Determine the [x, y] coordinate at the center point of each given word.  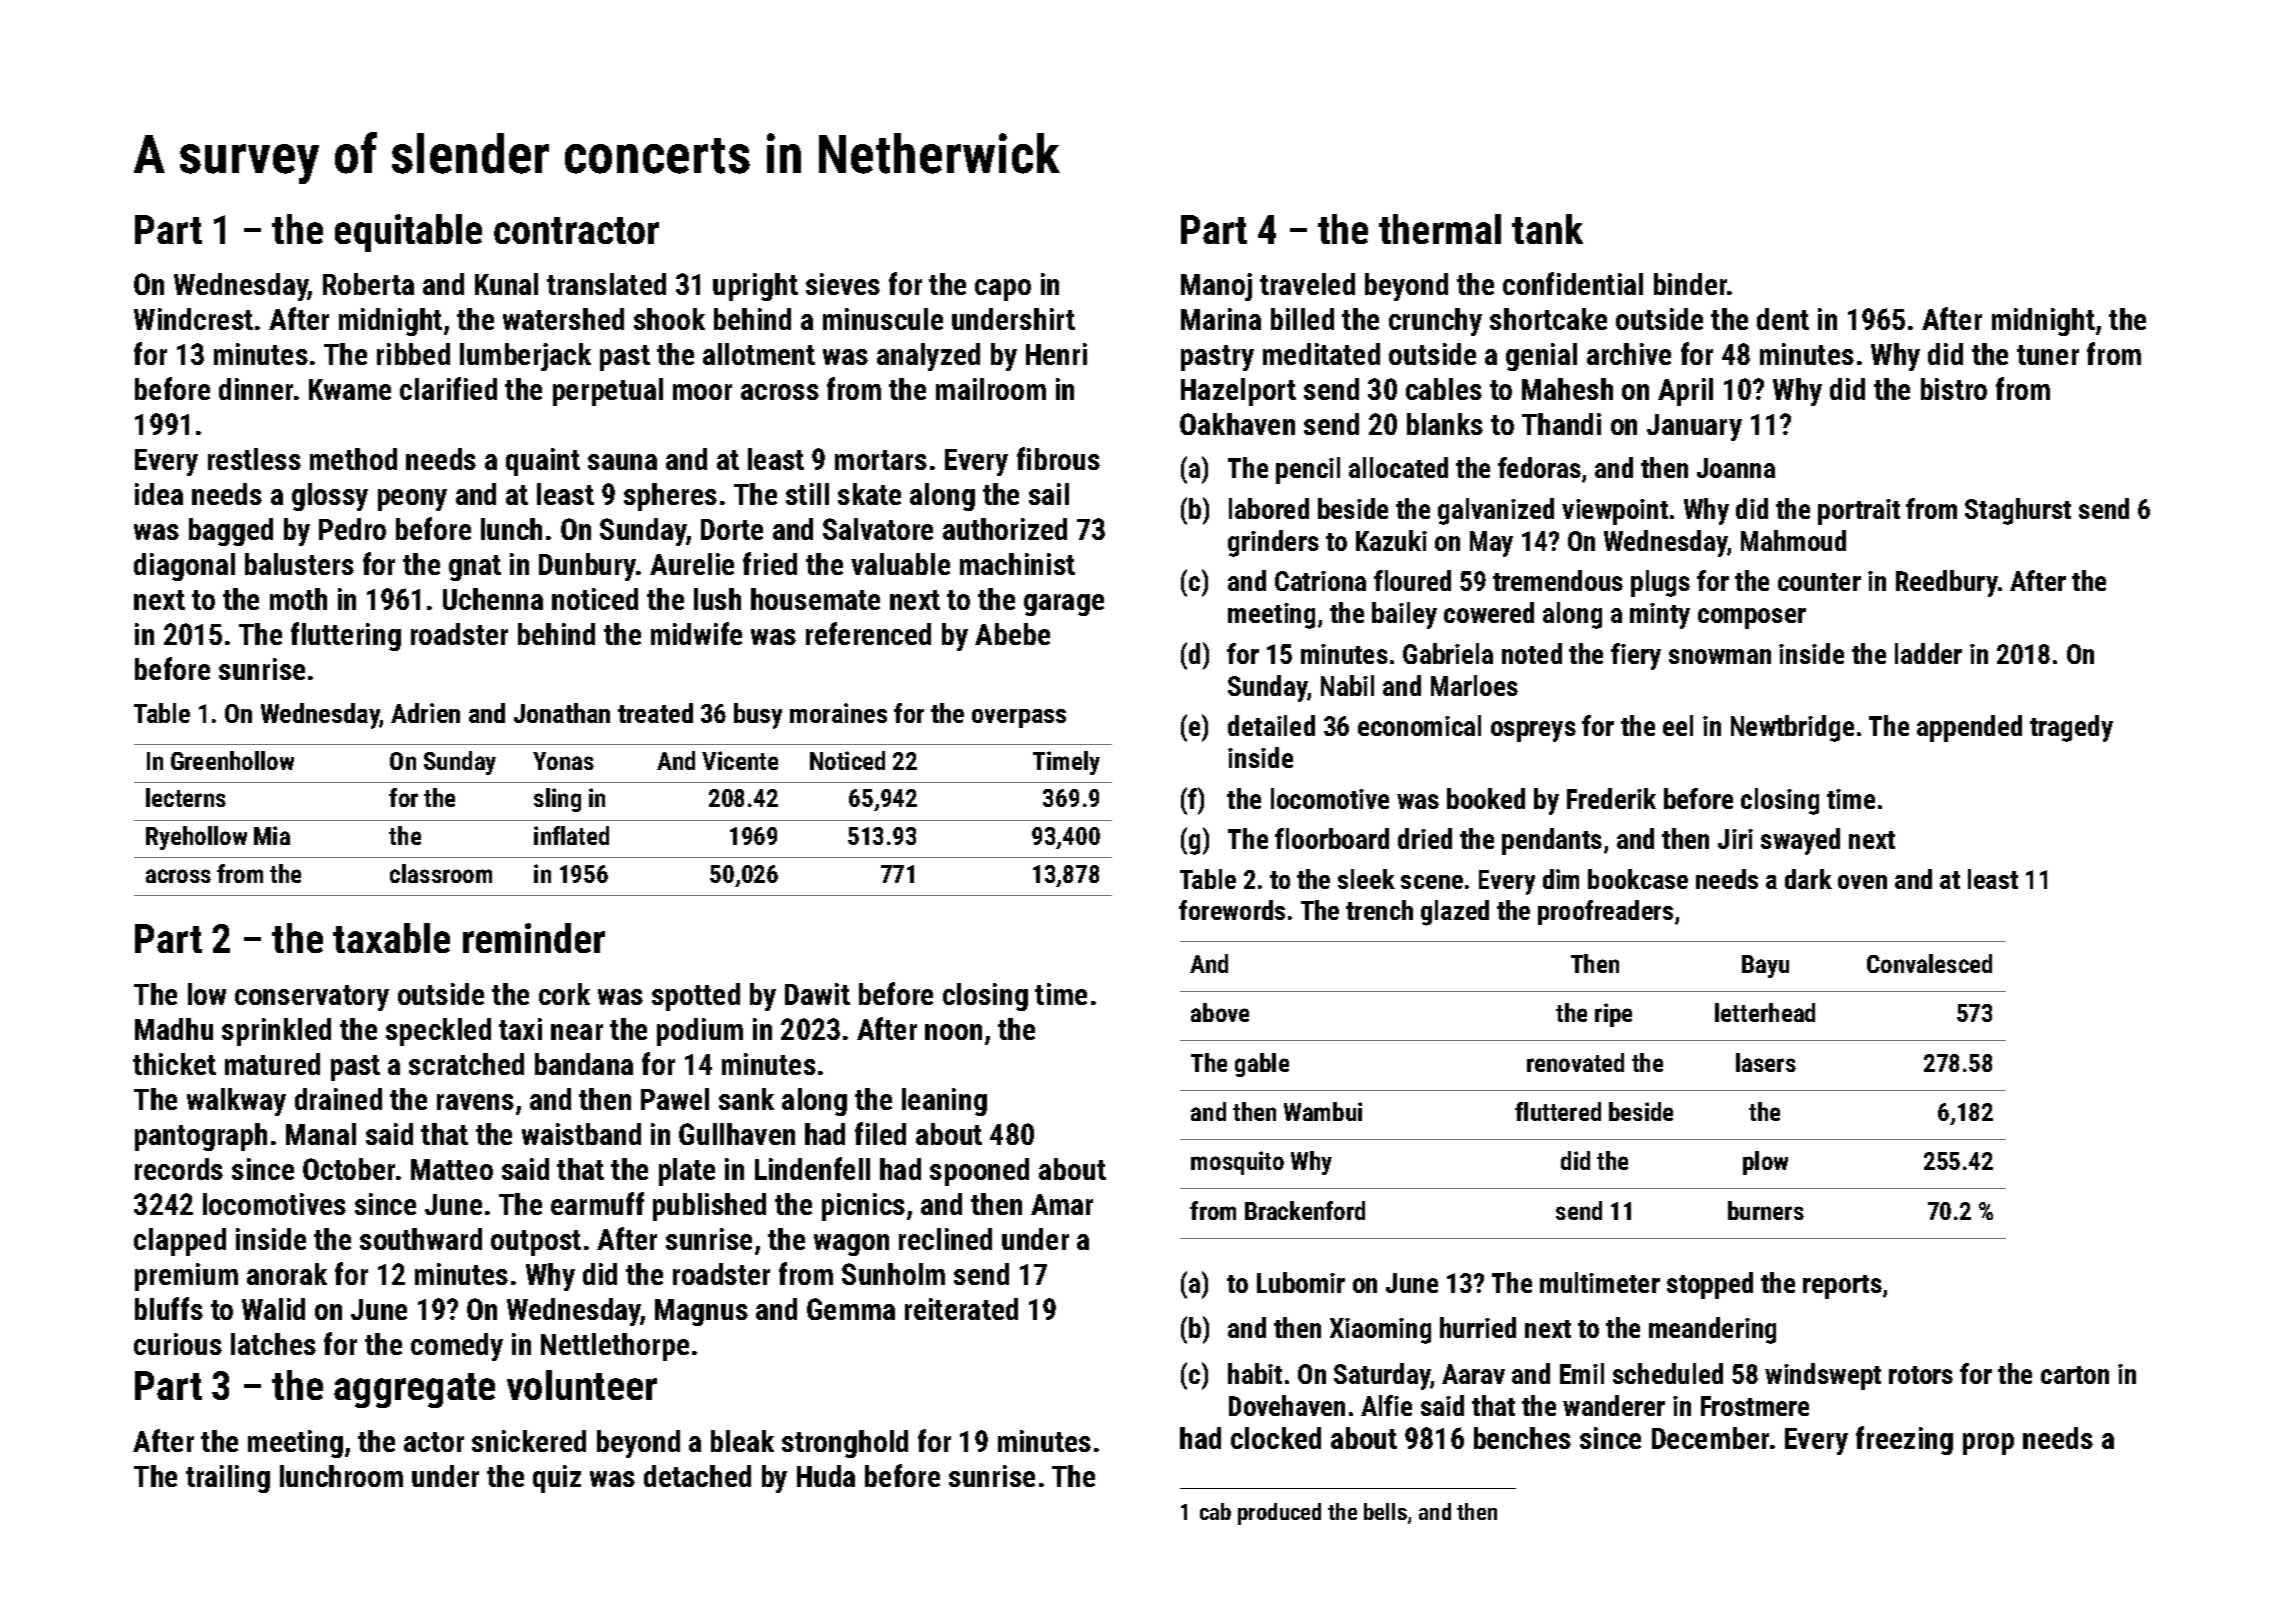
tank [1547, 229]
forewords [1232, 910]
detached [697, 1476]
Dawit [817, 994]
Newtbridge [1792, 728]
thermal [1440, 229]
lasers [1766, 1062]
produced [1279, 1514]
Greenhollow [232, 760]
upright [755, 287]
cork [564, 994]
